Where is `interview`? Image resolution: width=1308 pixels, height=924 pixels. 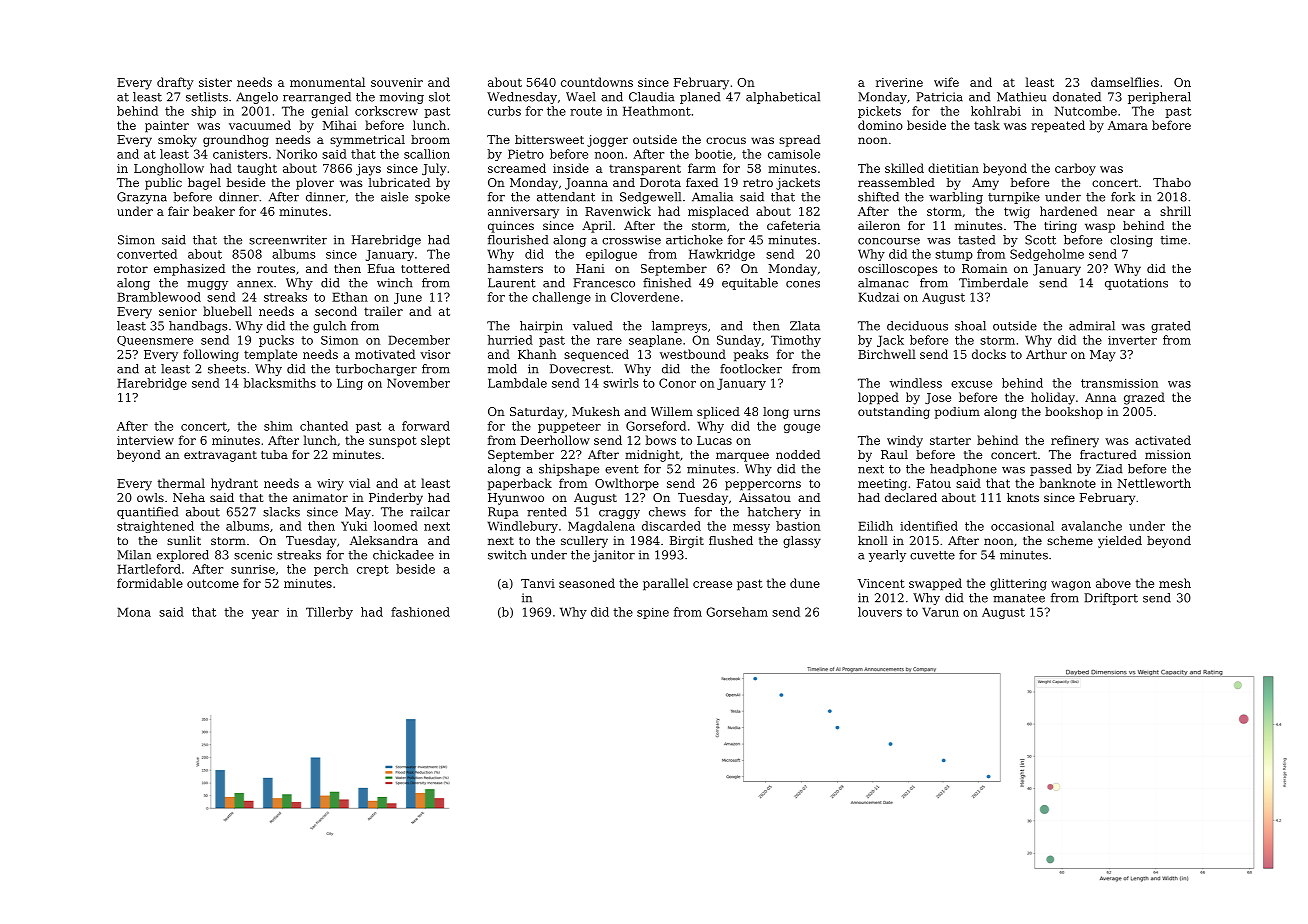
interview is located at coordinates (145, 440).
